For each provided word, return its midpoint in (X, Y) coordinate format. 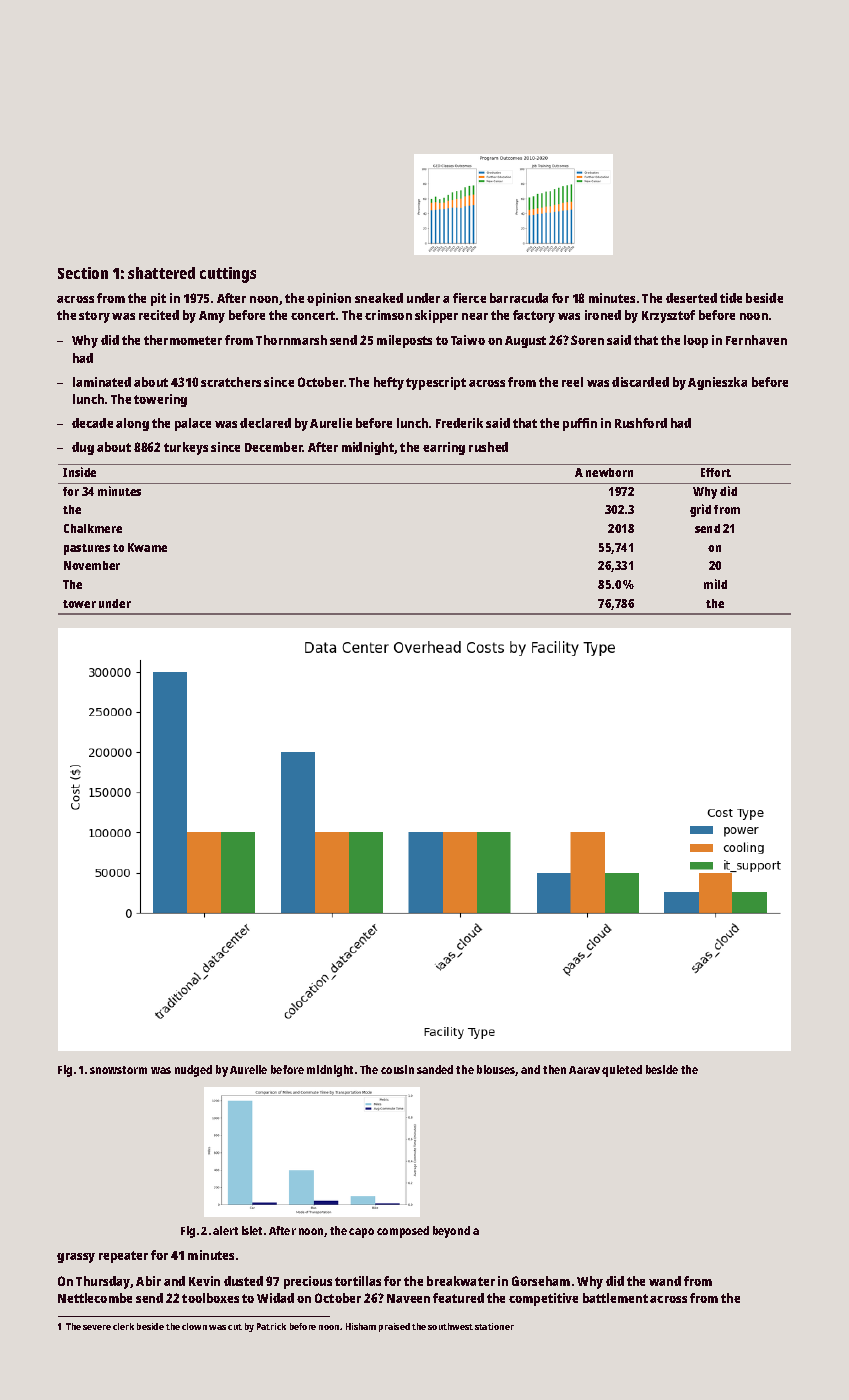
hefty (389, 383)
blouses (496, 1070)
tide (731, 298)
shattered (161, 273)
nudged (193, 1071)
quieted (622, 1071)
